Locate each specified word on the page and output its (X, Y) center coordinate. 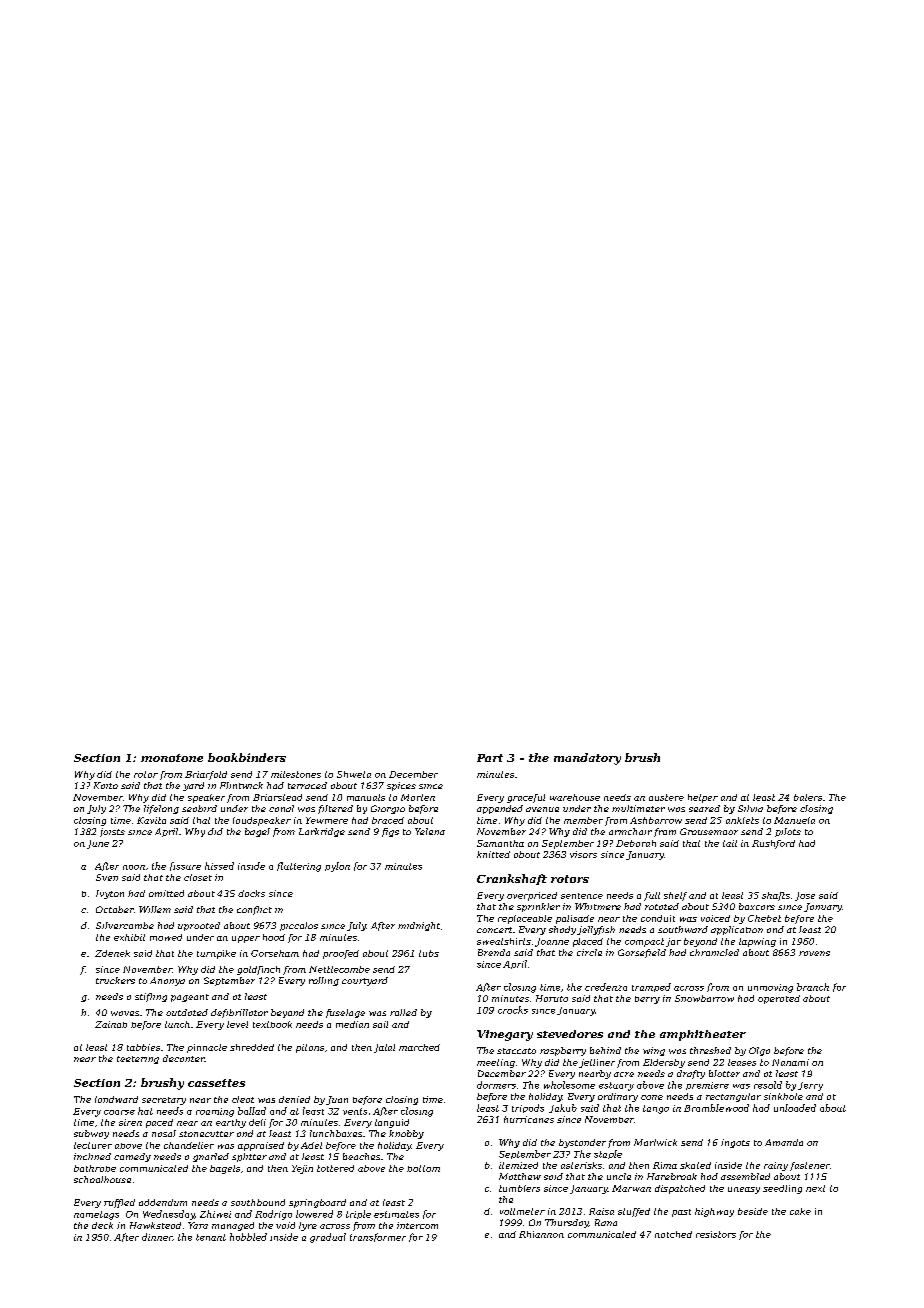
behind (605, 1050)
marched (419, 1047)
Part (490, 758)
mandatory (587, 759)
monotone (172, 758)
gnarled (211, 1157)
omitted (166, 893)
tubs (429, 953)
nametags (96, 1215)
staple (608, 1154)
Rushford (773, 844)
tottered (335, 1168)
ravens (814, 953)
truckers (115, 980)
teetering (138, 1060)
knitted (493, 854)
